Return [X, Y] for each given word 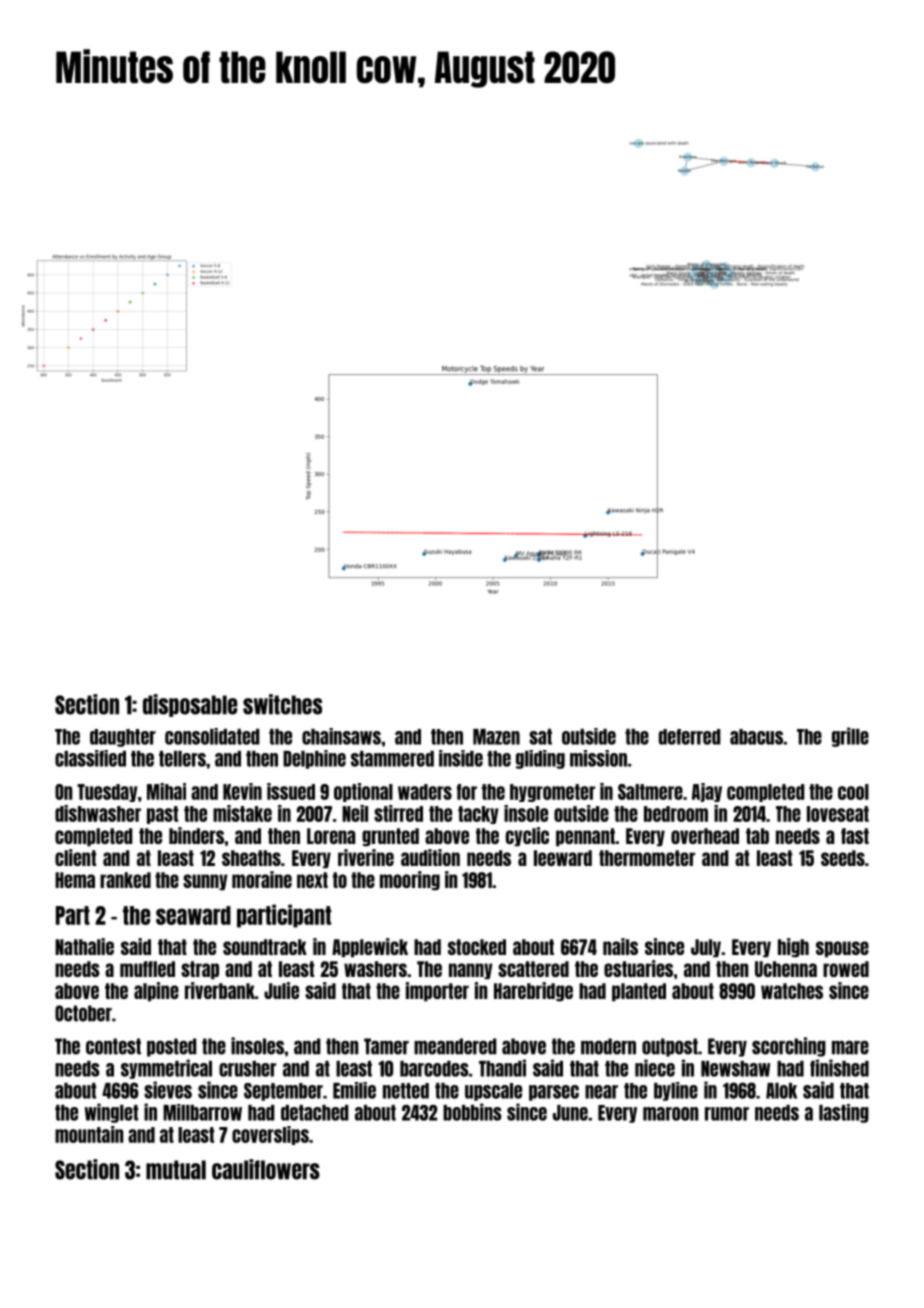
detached [315, 1113]
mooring [410, 881]
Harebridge [533, 992]
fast [855, 836]
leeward [563, 858]
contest [113, 1046]
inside [461, 758]
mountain [89, 1134]
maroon [670, 1114]
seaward [193, 915]
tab [757, 836]
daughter [123, 738]
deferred [690, 737]
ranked [125, 880]
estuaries [638, 968]
